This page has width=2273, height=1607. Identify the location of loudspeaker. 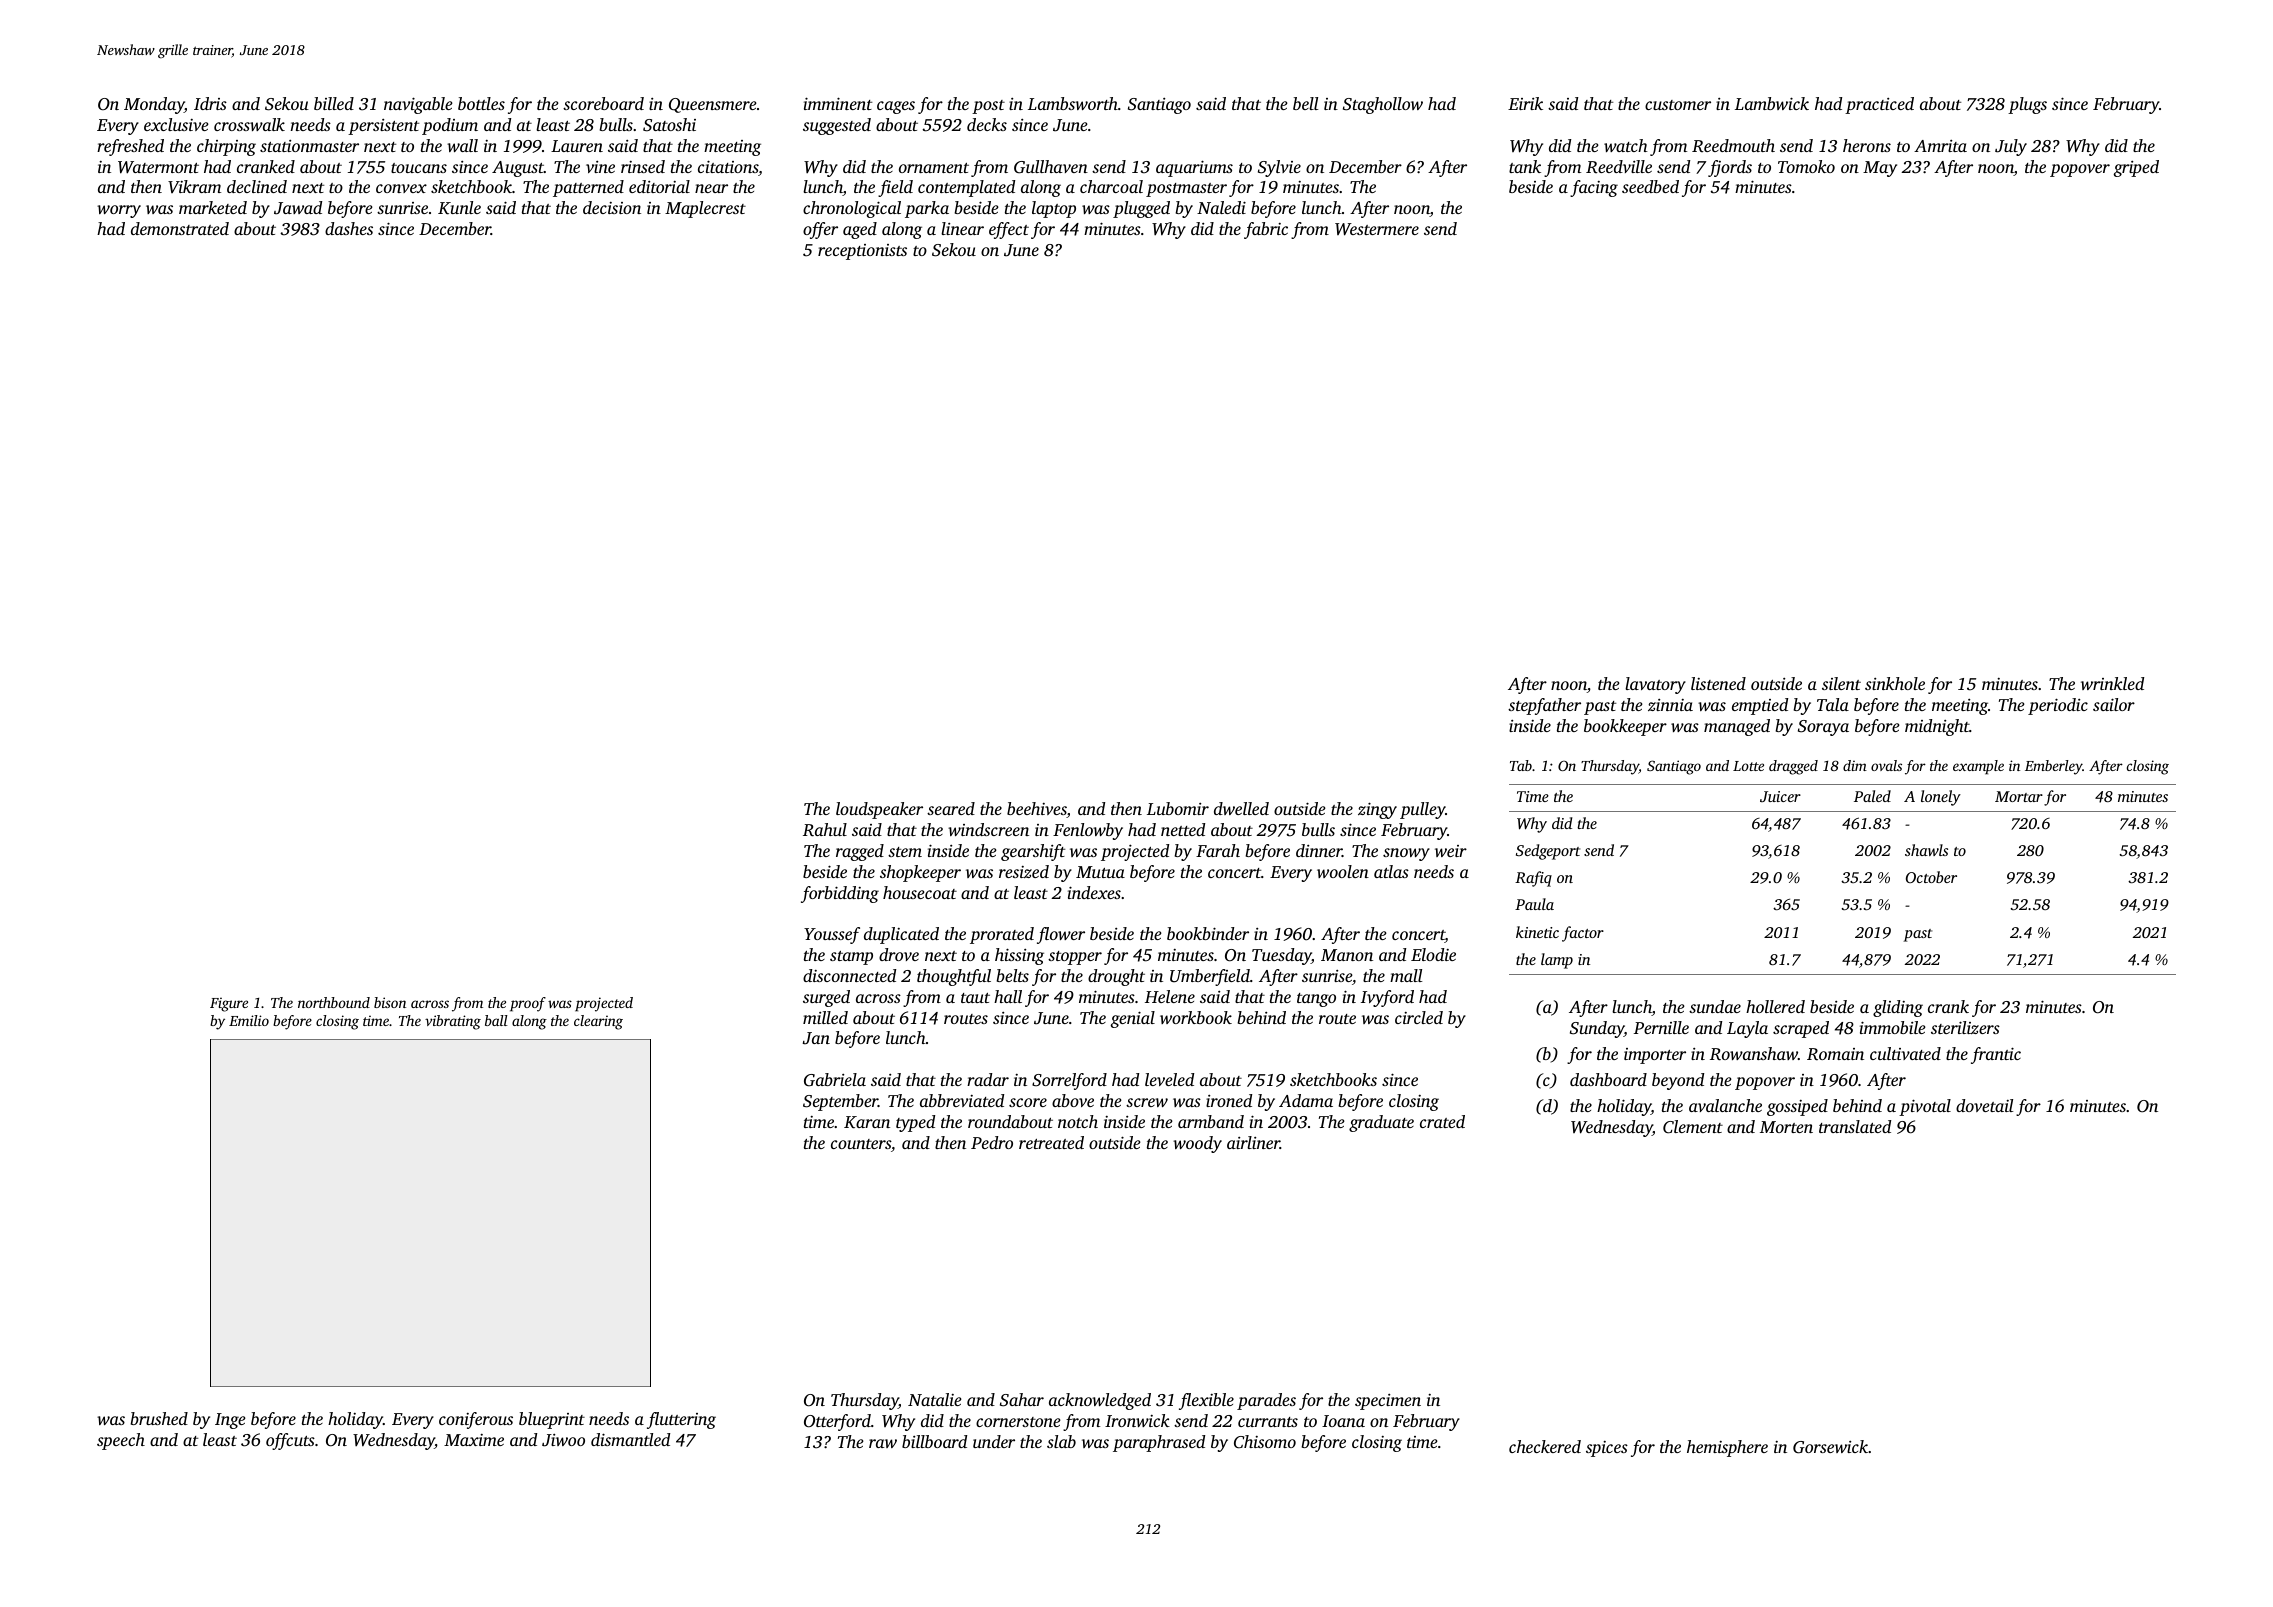
(879, 810).
